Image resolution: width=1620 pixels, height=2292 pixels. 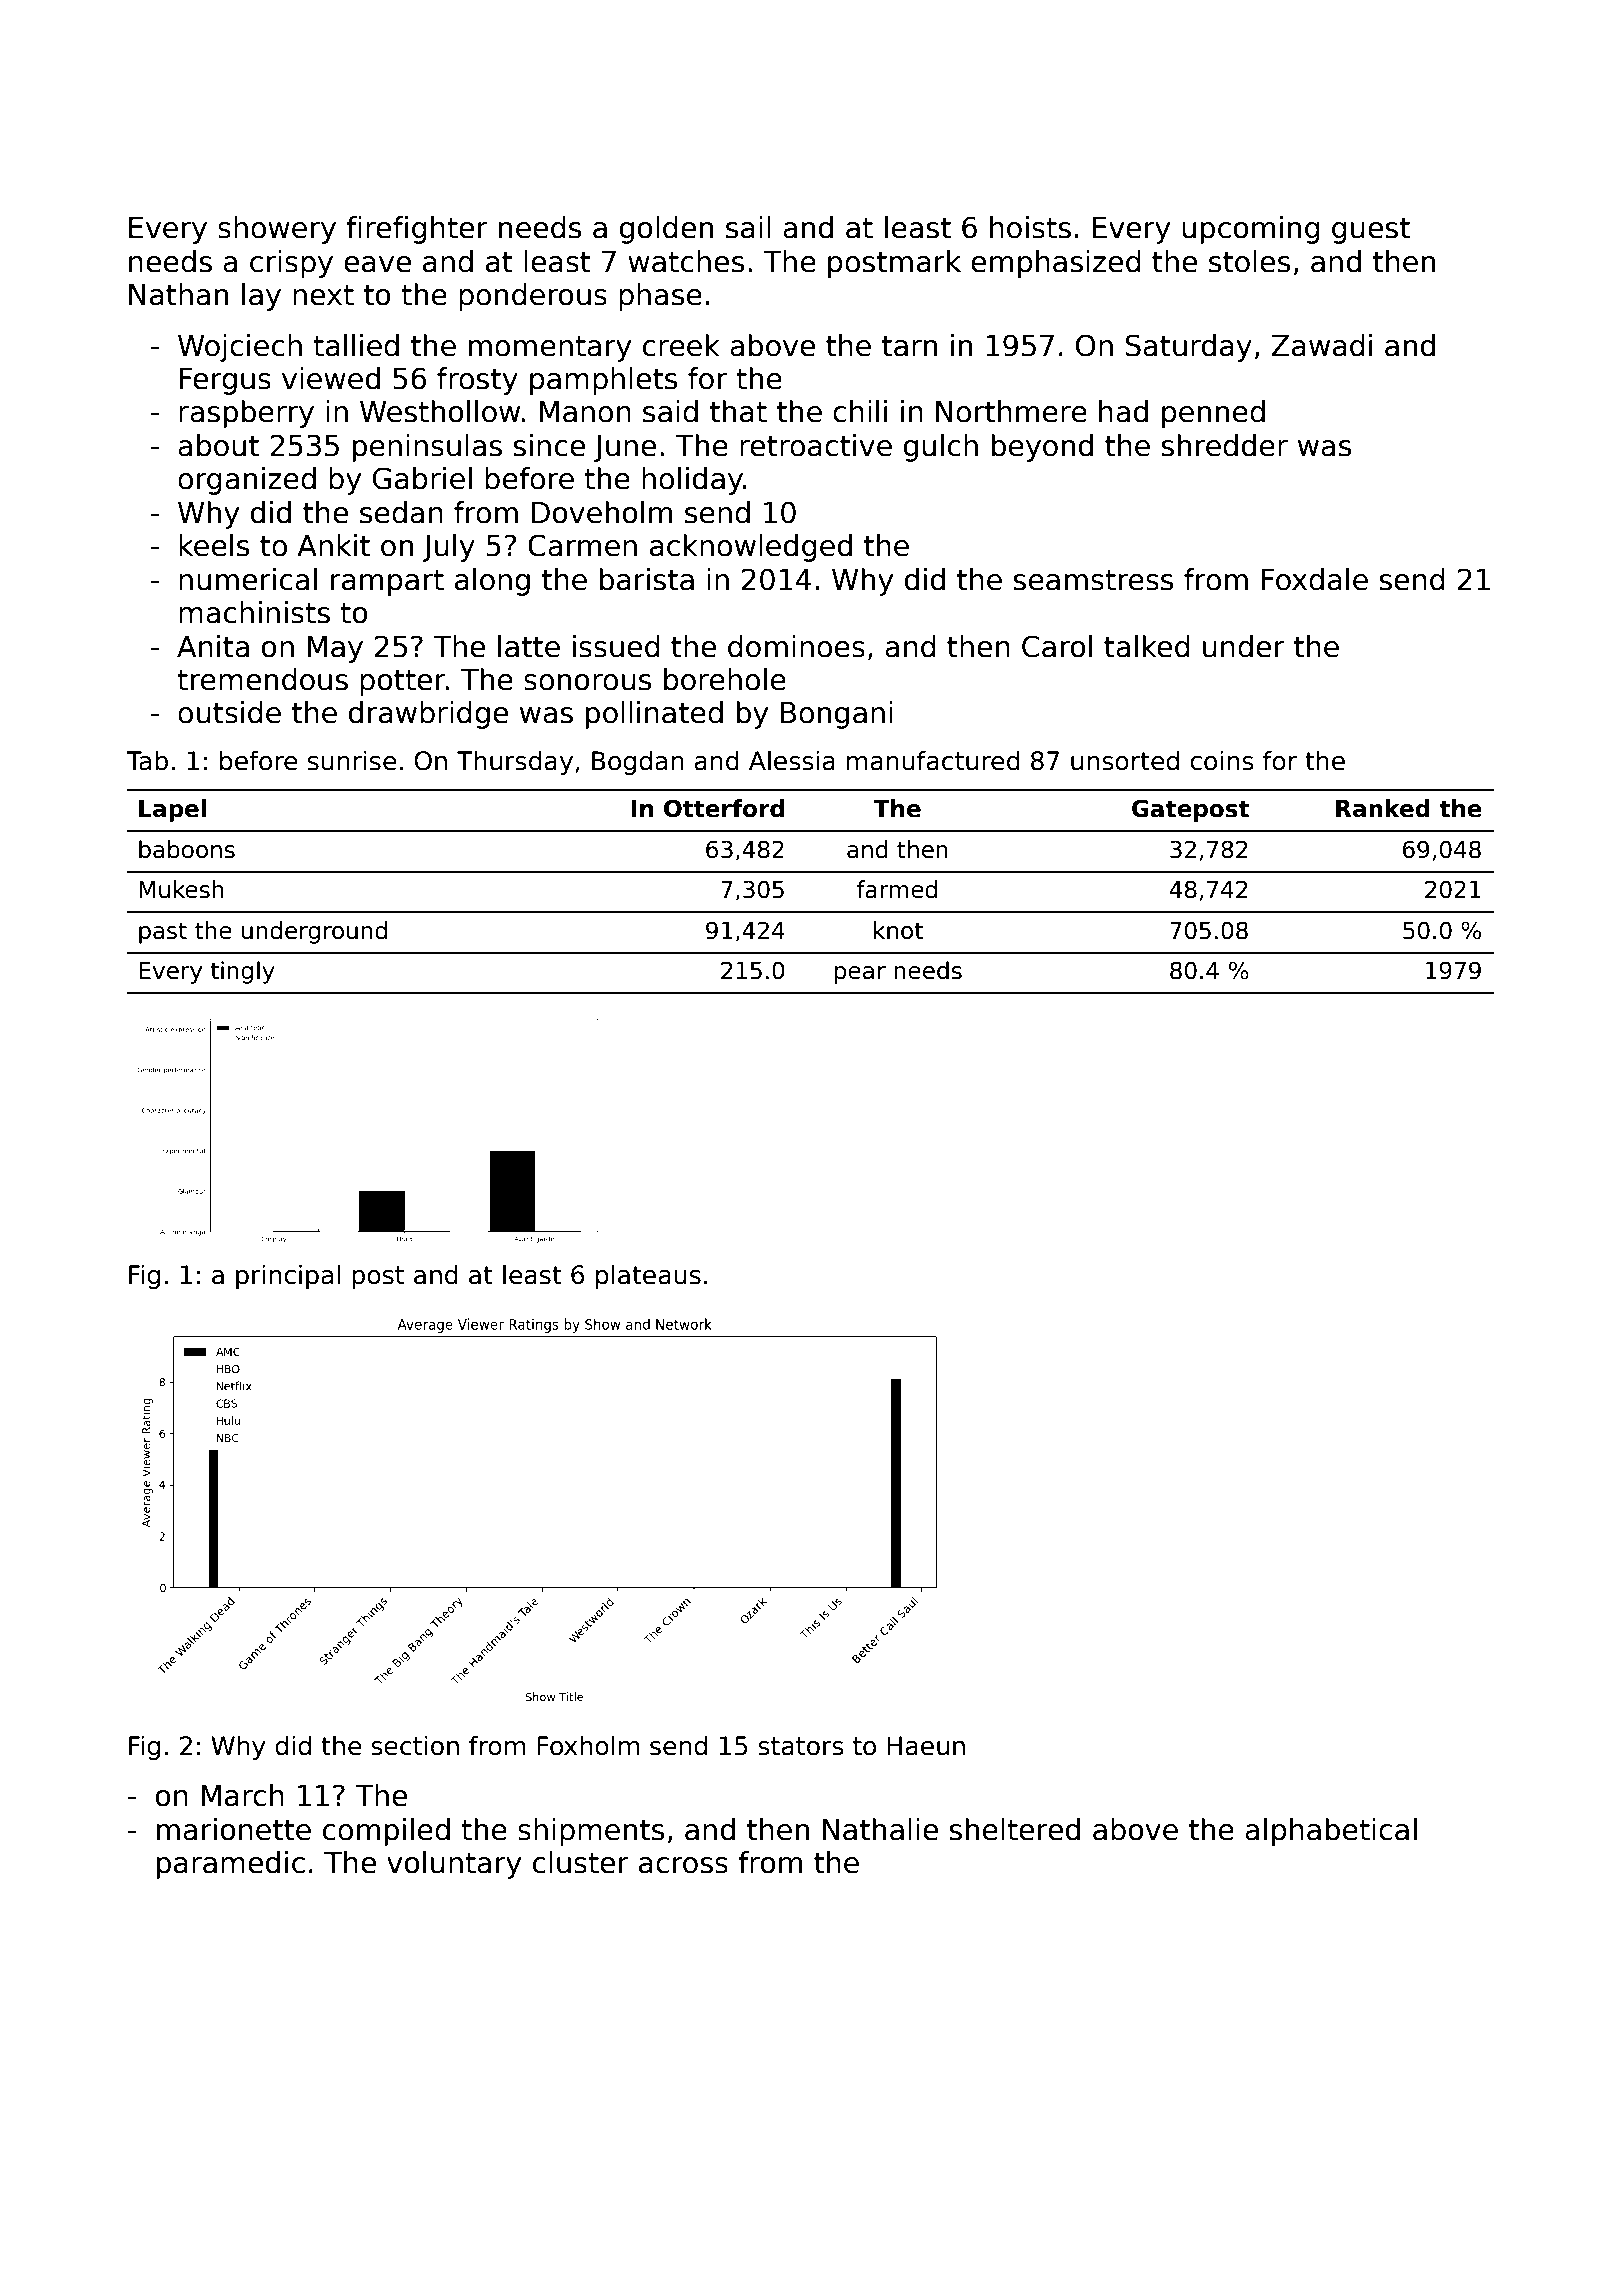 What do you see at coordinates (234, 1829) in the page?
I see `marionette` at bounding box center [234, 1829].
